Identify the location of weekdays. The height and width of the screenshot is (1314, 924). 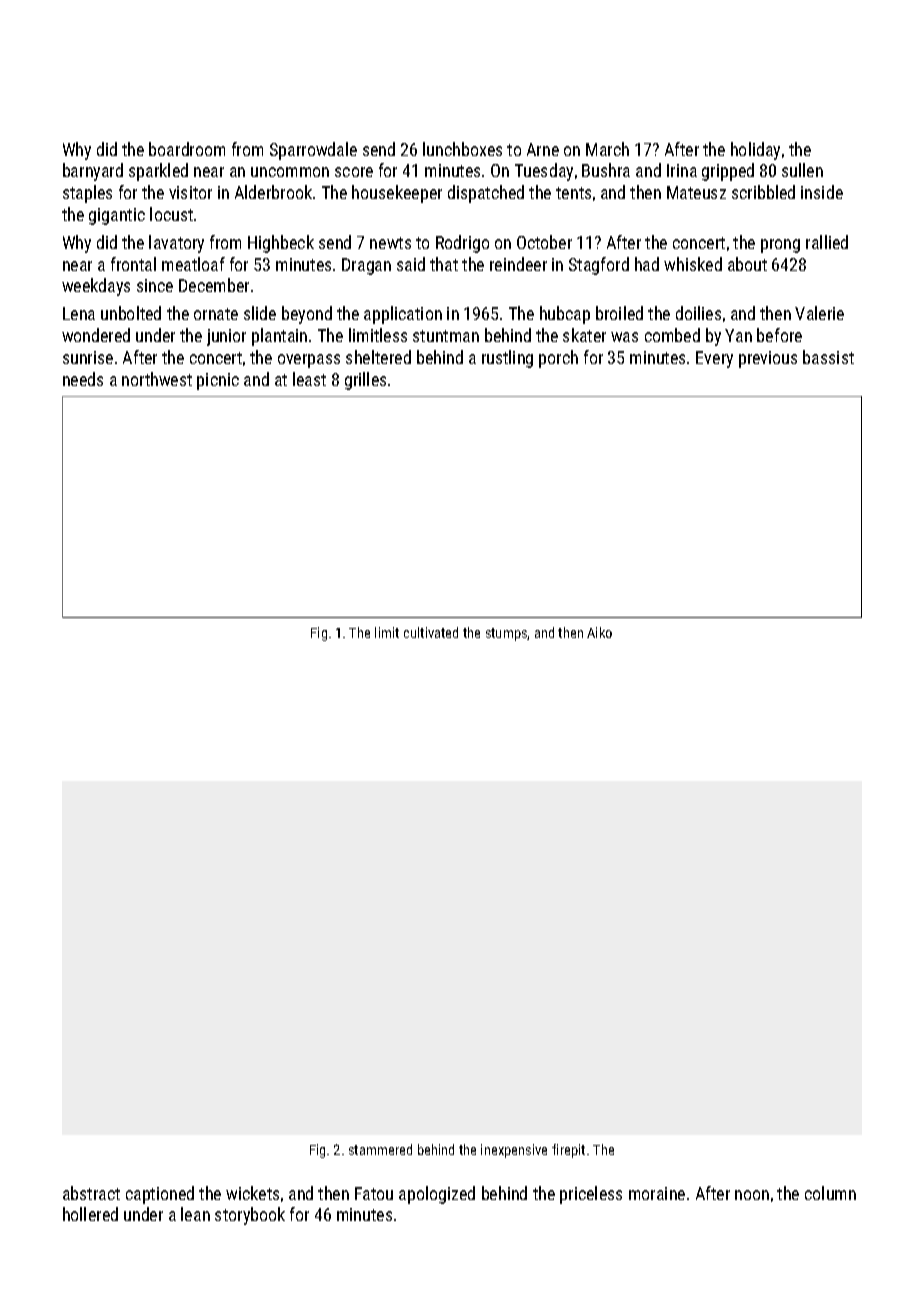
(96, 287).
